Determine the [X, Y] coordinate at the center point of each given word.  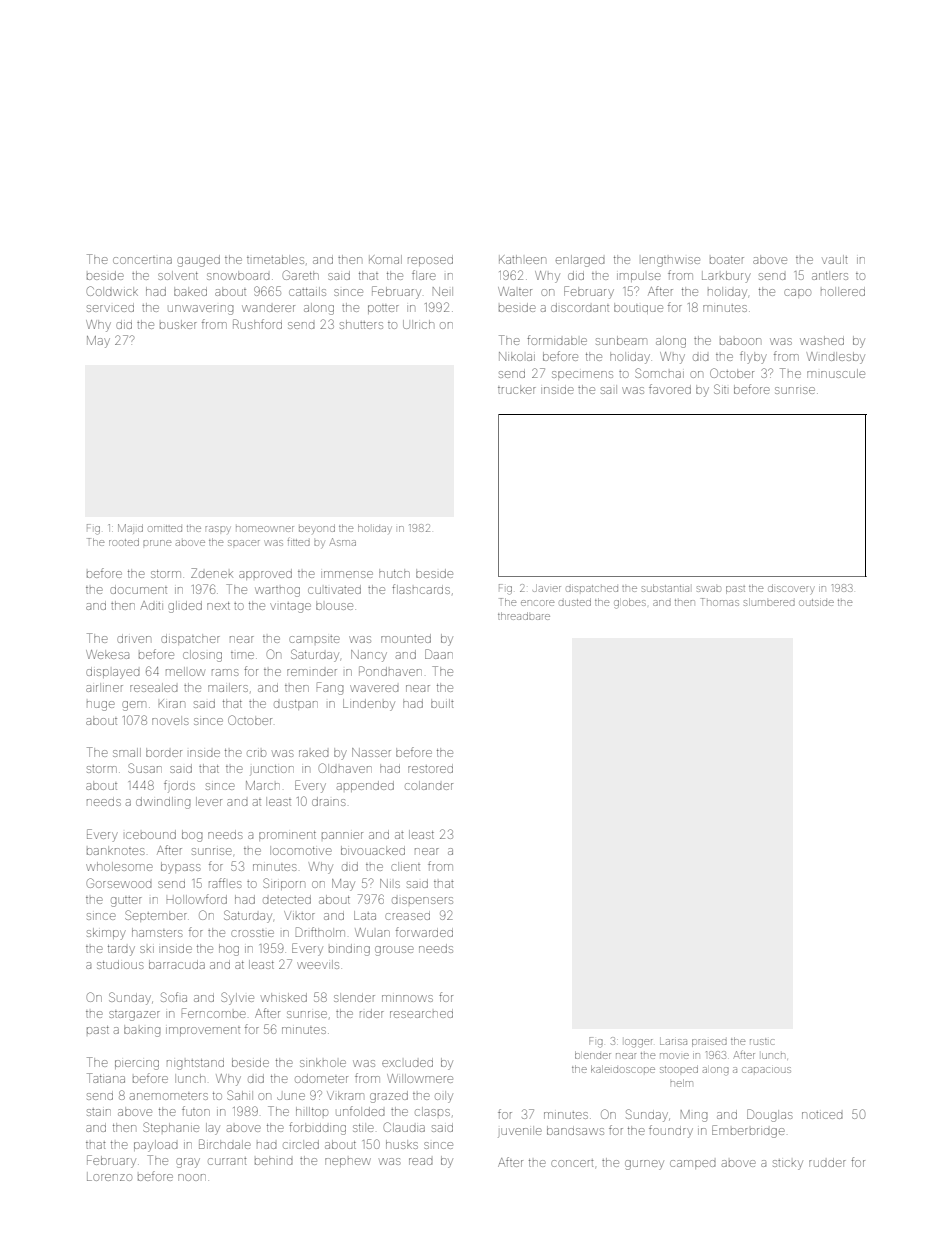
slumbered [769, 602]
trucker [517, 389]
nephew [348, 1162]
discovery [790, 589]
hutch [394, 573]
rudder [827, 1163]
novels [170, 720]
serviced [110, 308]
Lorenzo [109, 1176]
